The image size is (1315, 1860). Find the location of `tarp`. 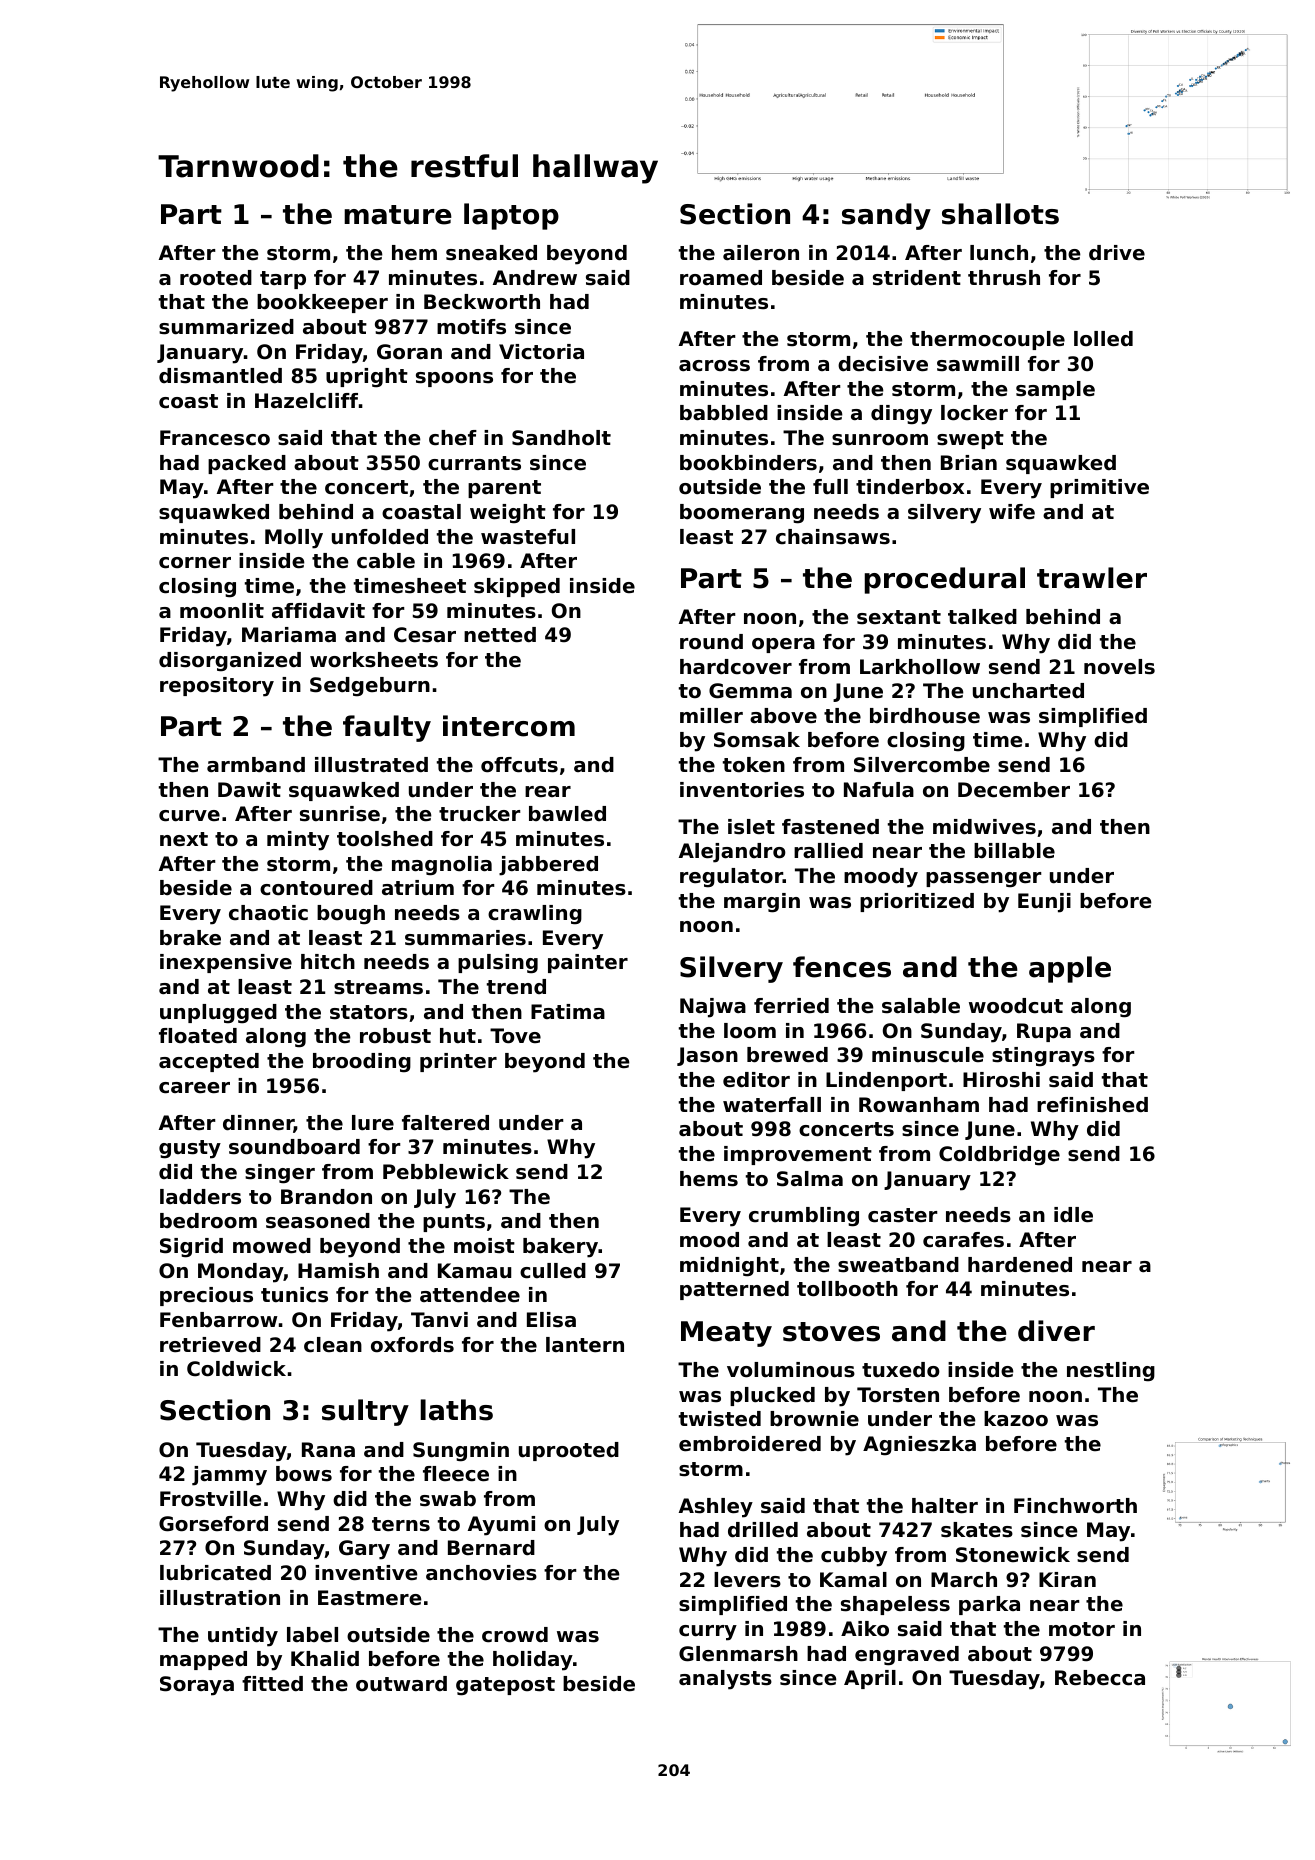

tarp is located at coordinates (283, 280).
